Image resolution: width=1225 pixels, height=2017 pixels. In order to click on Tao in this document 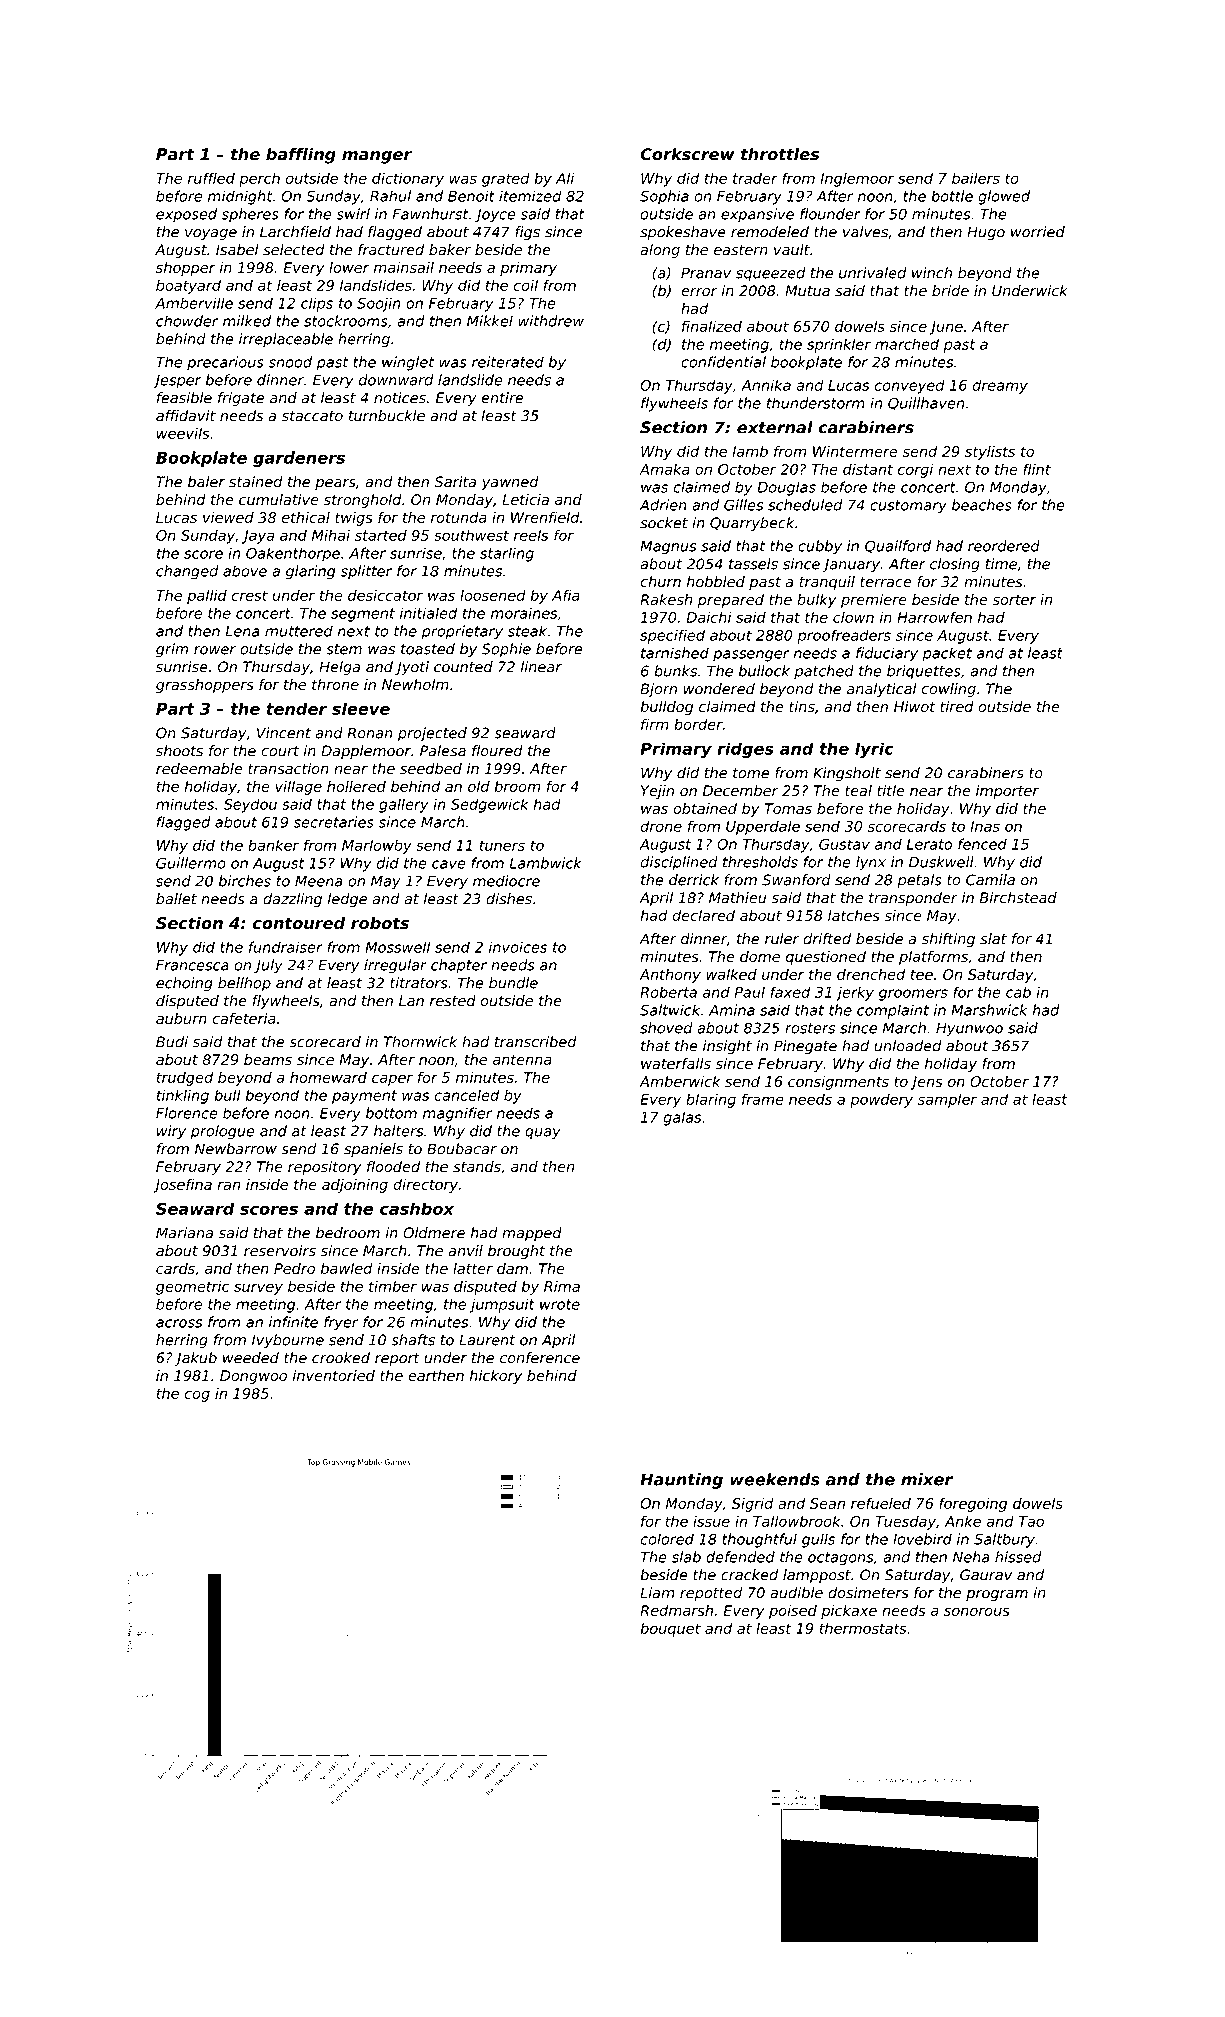, I will do `click(1031, 1521)`.
